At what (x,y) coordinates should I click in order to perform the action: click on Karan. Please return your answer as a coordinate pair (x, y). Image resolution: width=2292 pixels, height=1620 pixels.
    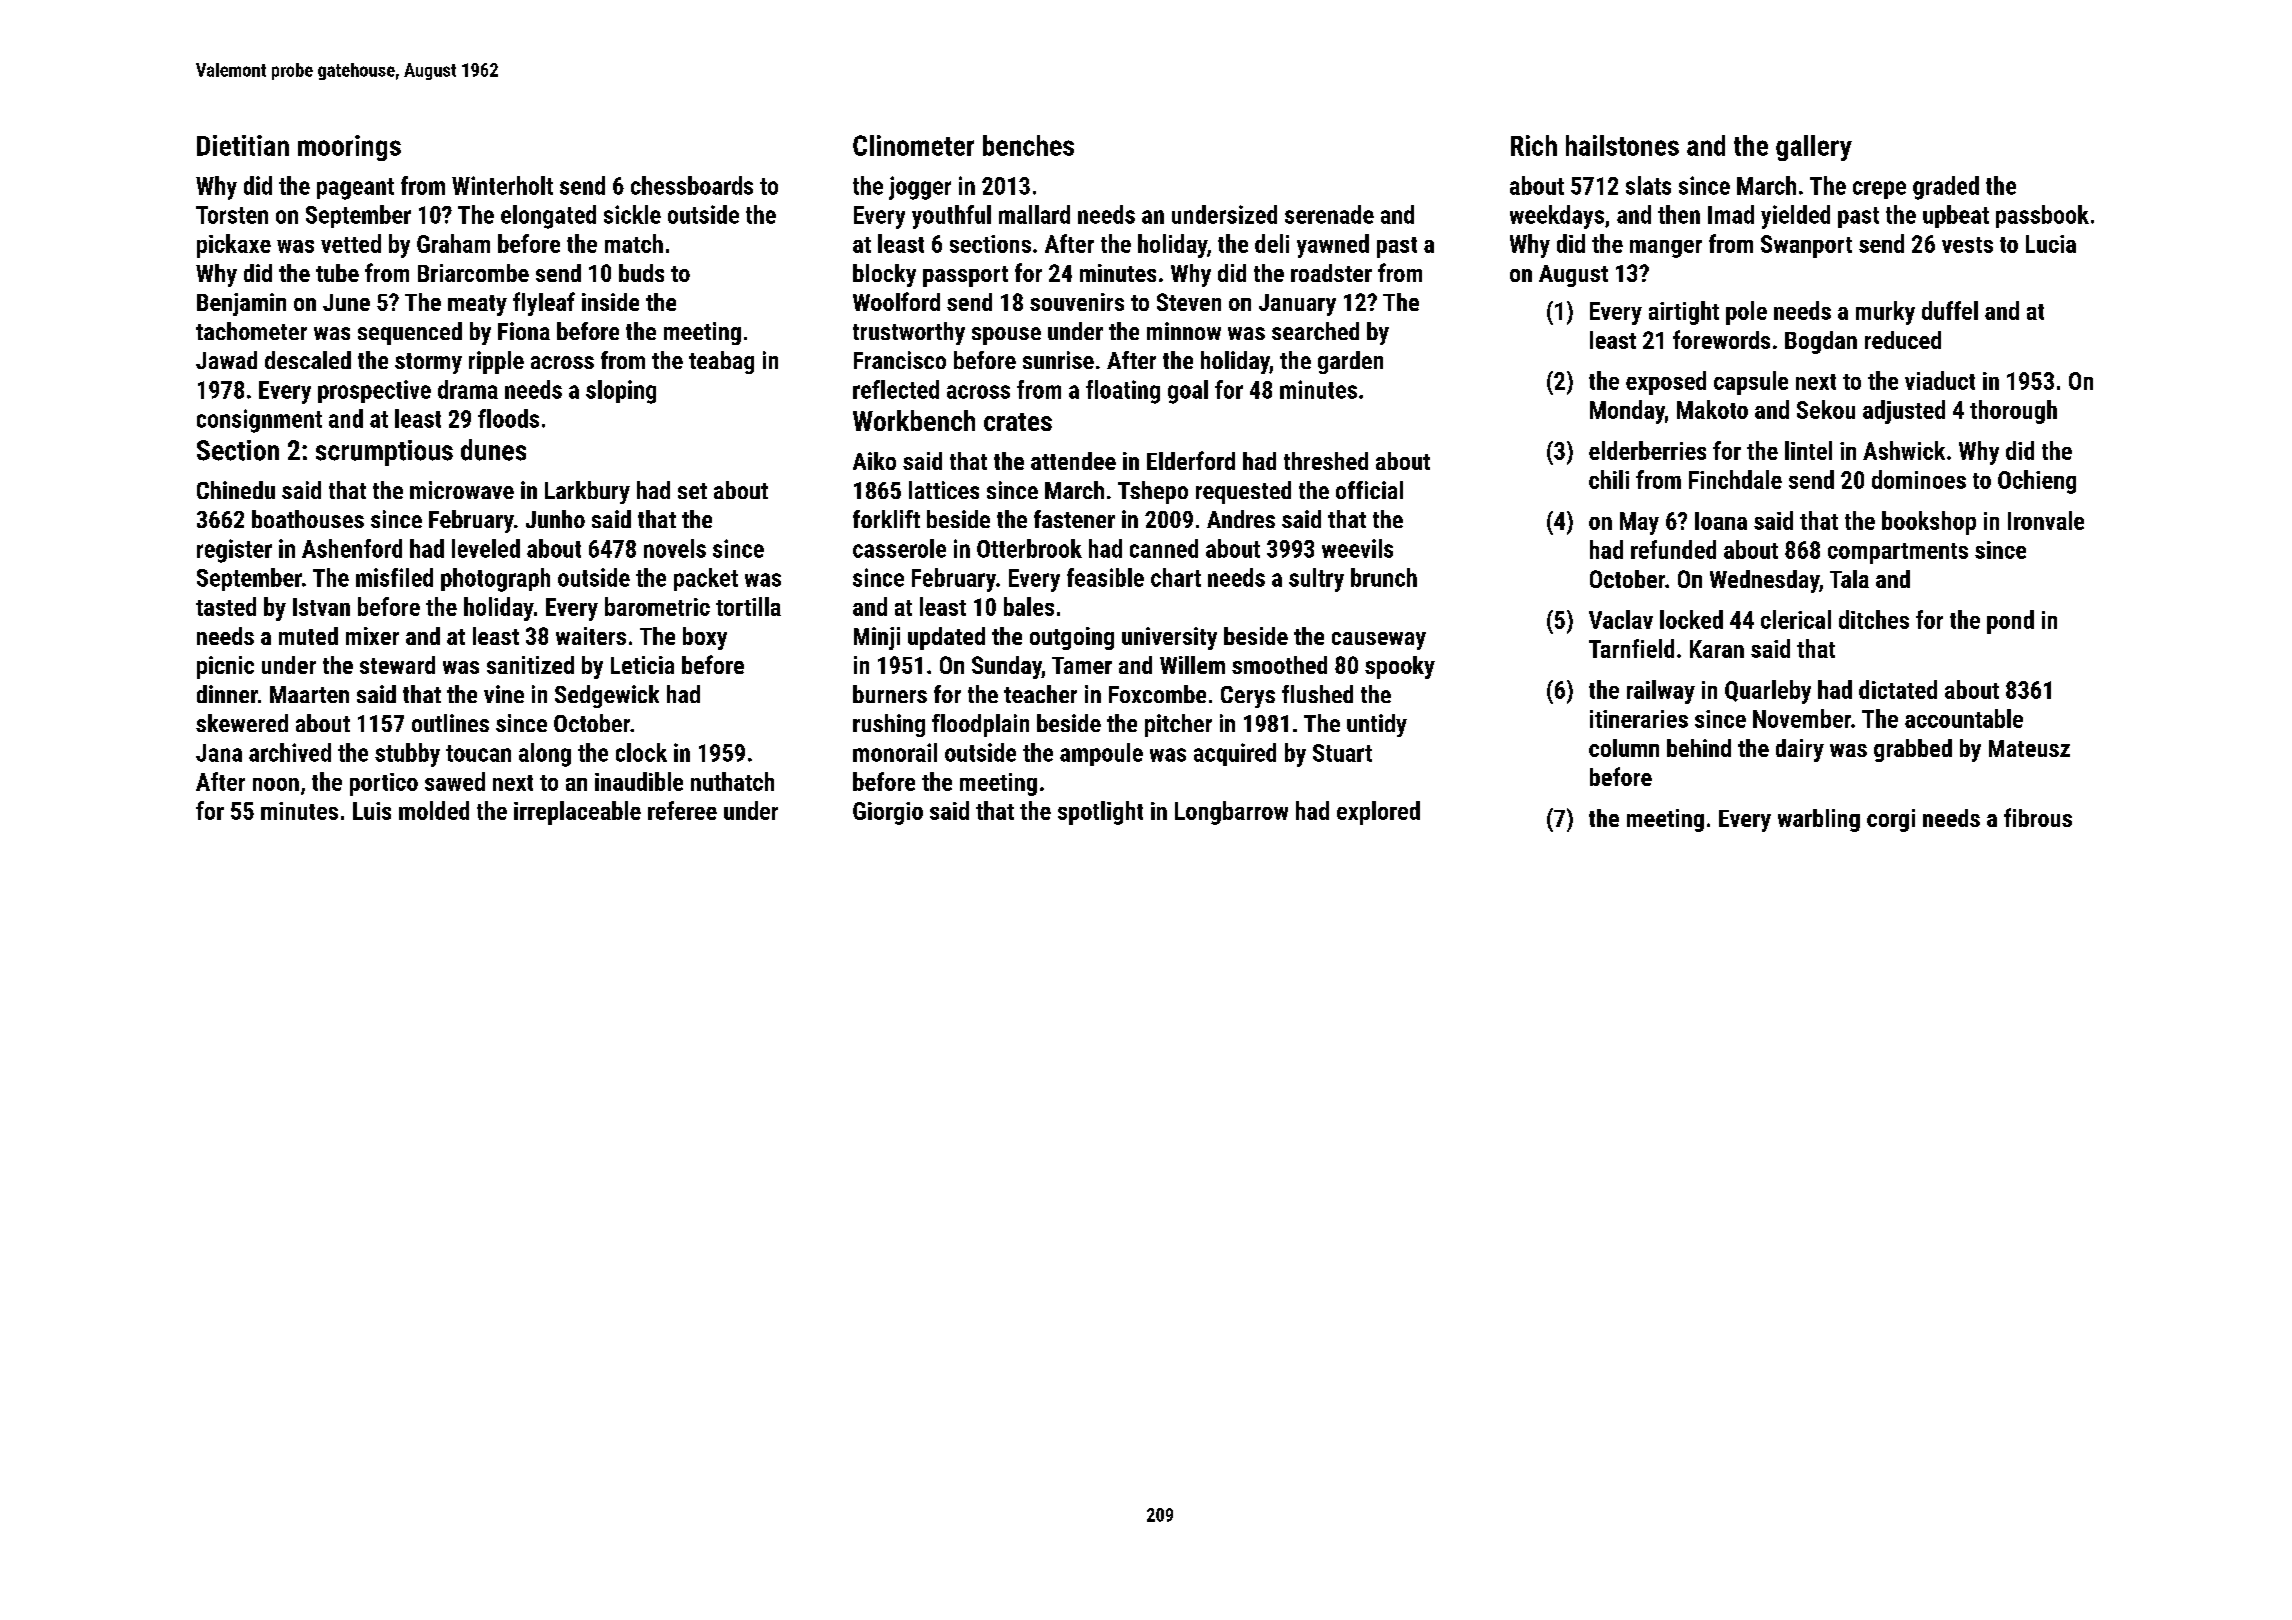
    Looking at the image, I should click on (1717, 649).
